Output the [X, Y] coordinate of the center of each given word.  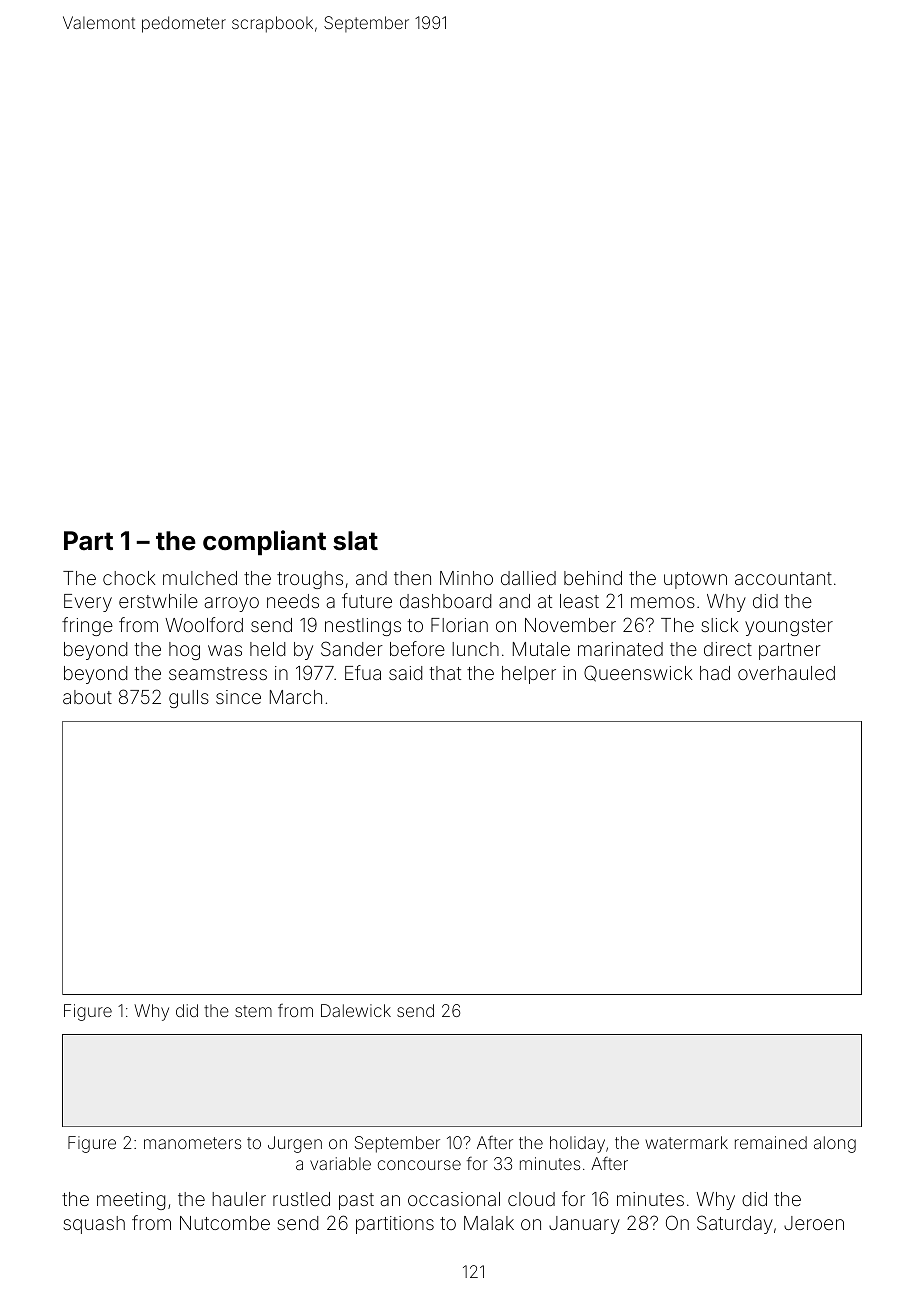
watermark [686, 1142]
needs [293, 601]
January [584, 1225]
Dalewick [356, 1010]
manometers [192, 1143]
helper [529, 675]
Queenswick [638, 673]
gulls [189, 699]
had [715, 673]
